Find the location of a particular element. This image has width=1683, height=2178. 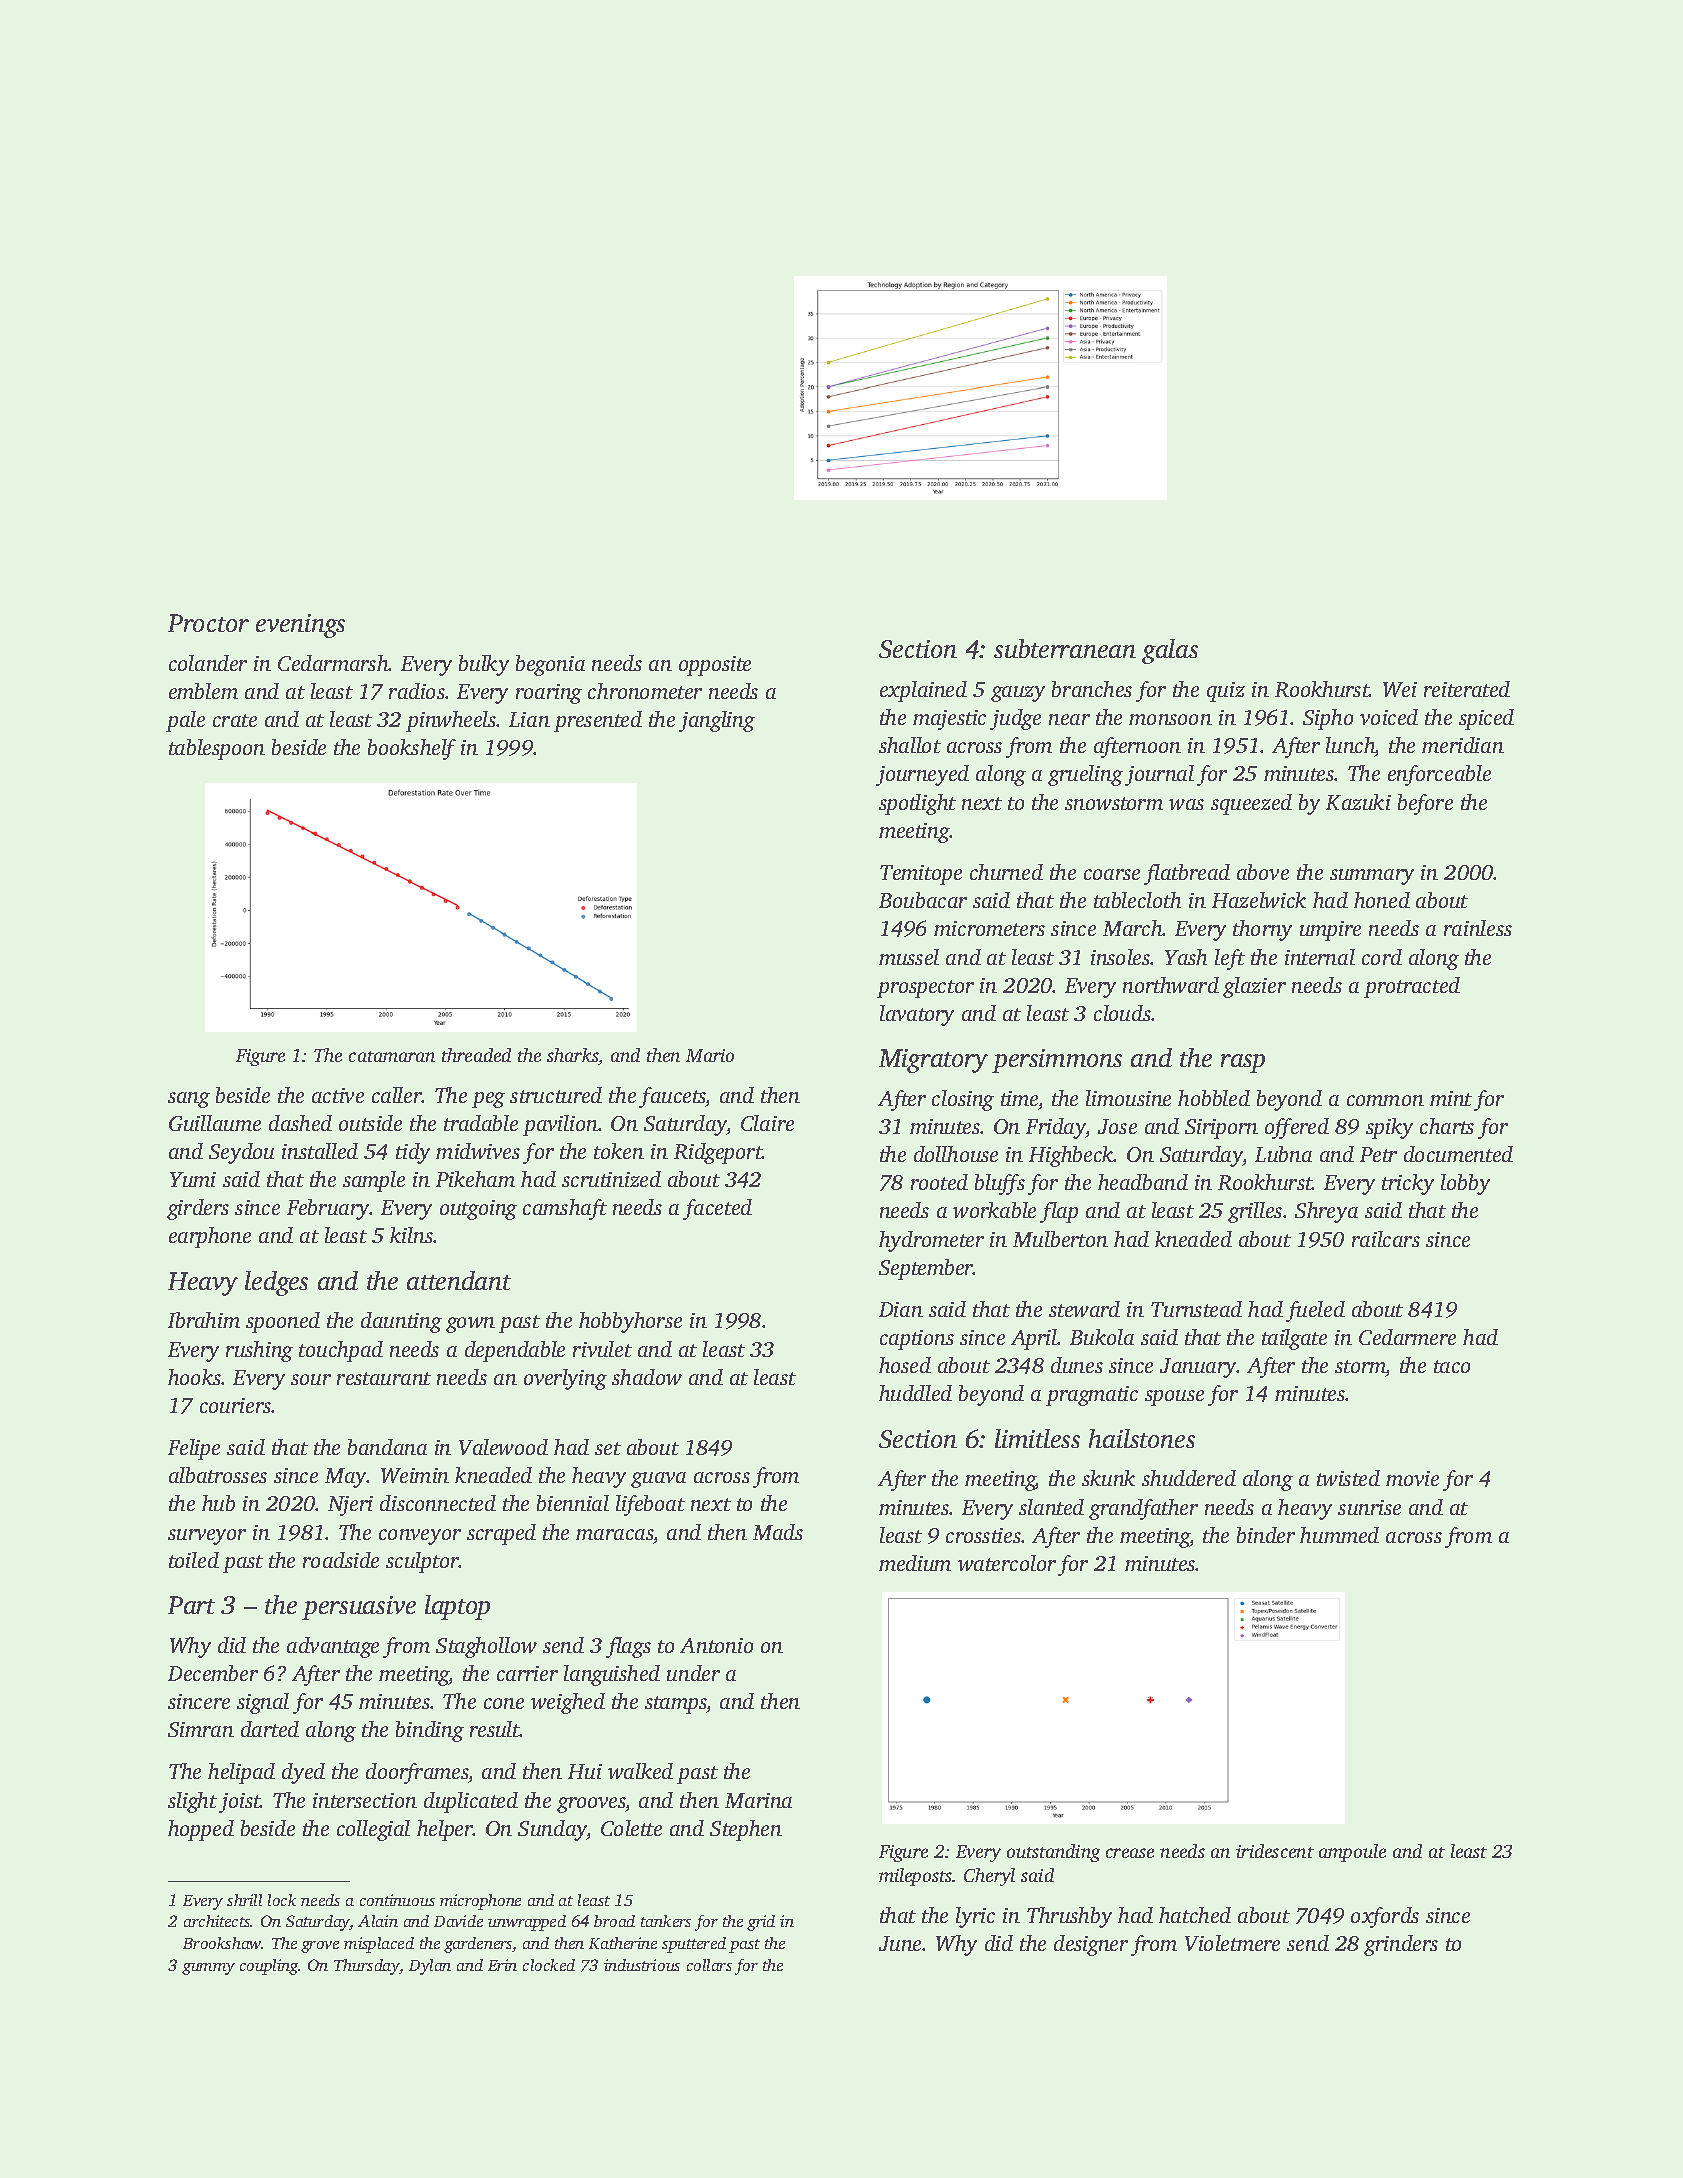

catamaran is located at coordinates (392, 1056).
